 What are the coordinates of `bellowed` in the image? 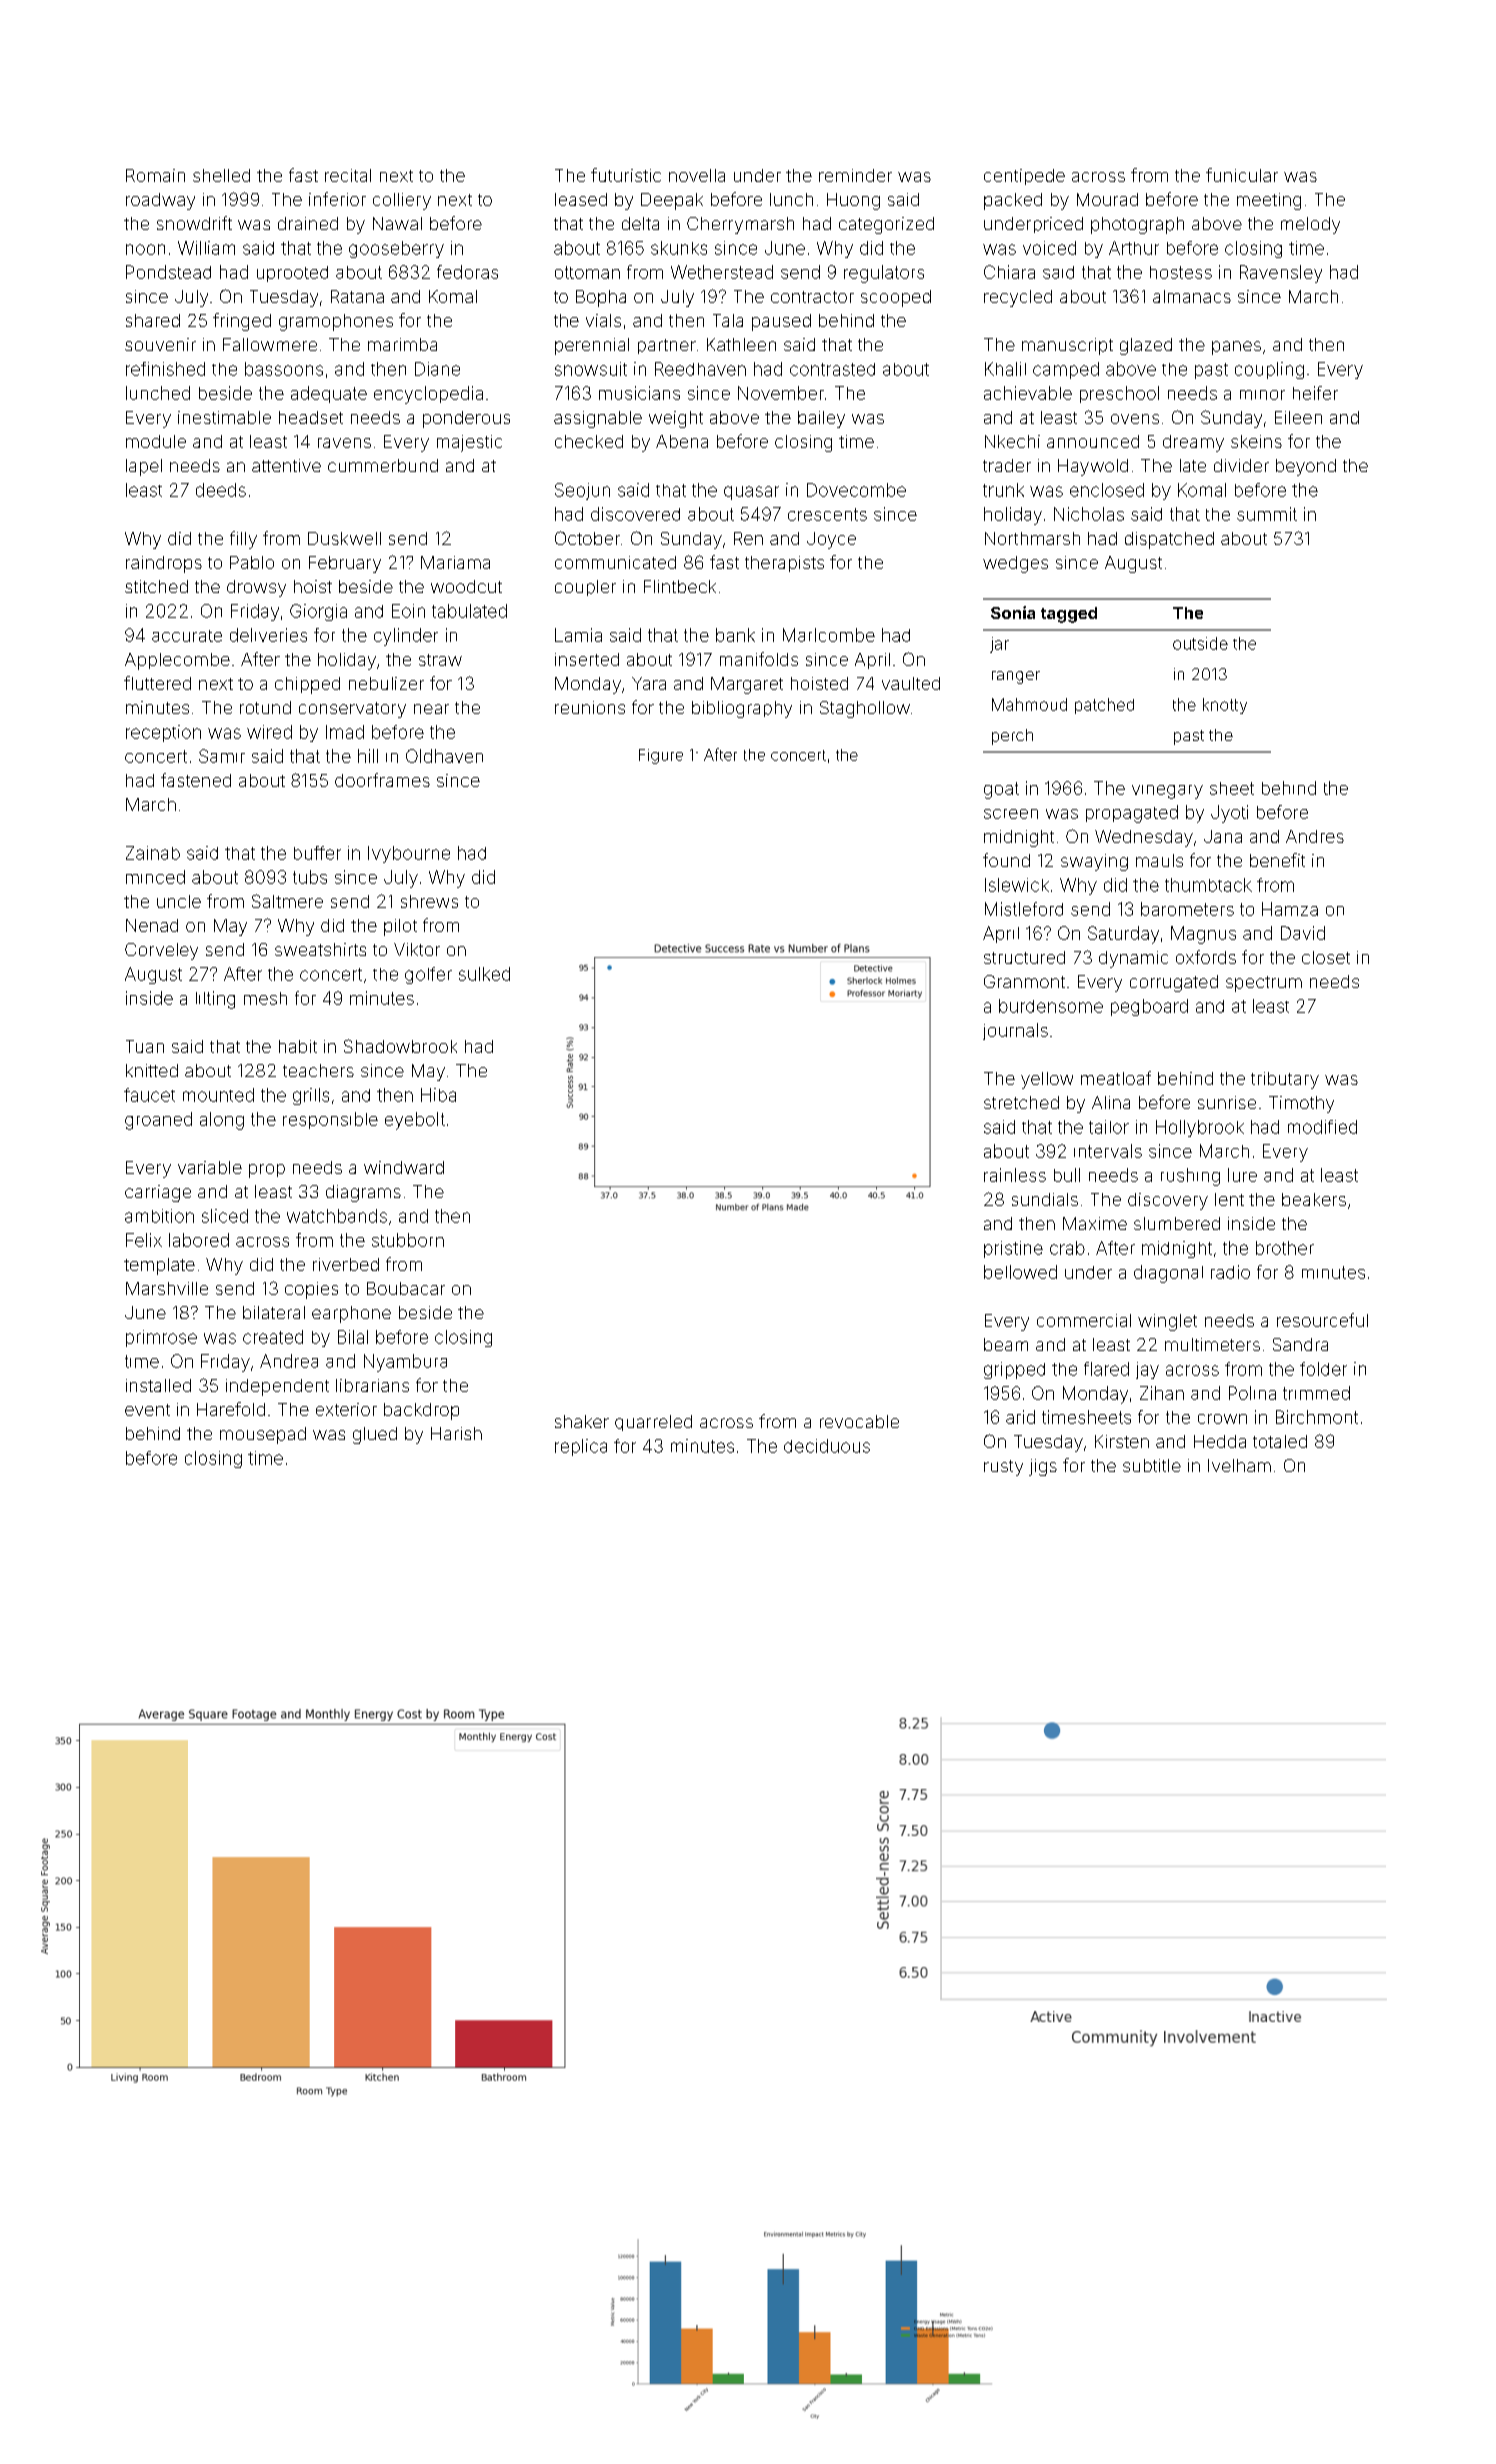 It's located at (1020, 1272).
